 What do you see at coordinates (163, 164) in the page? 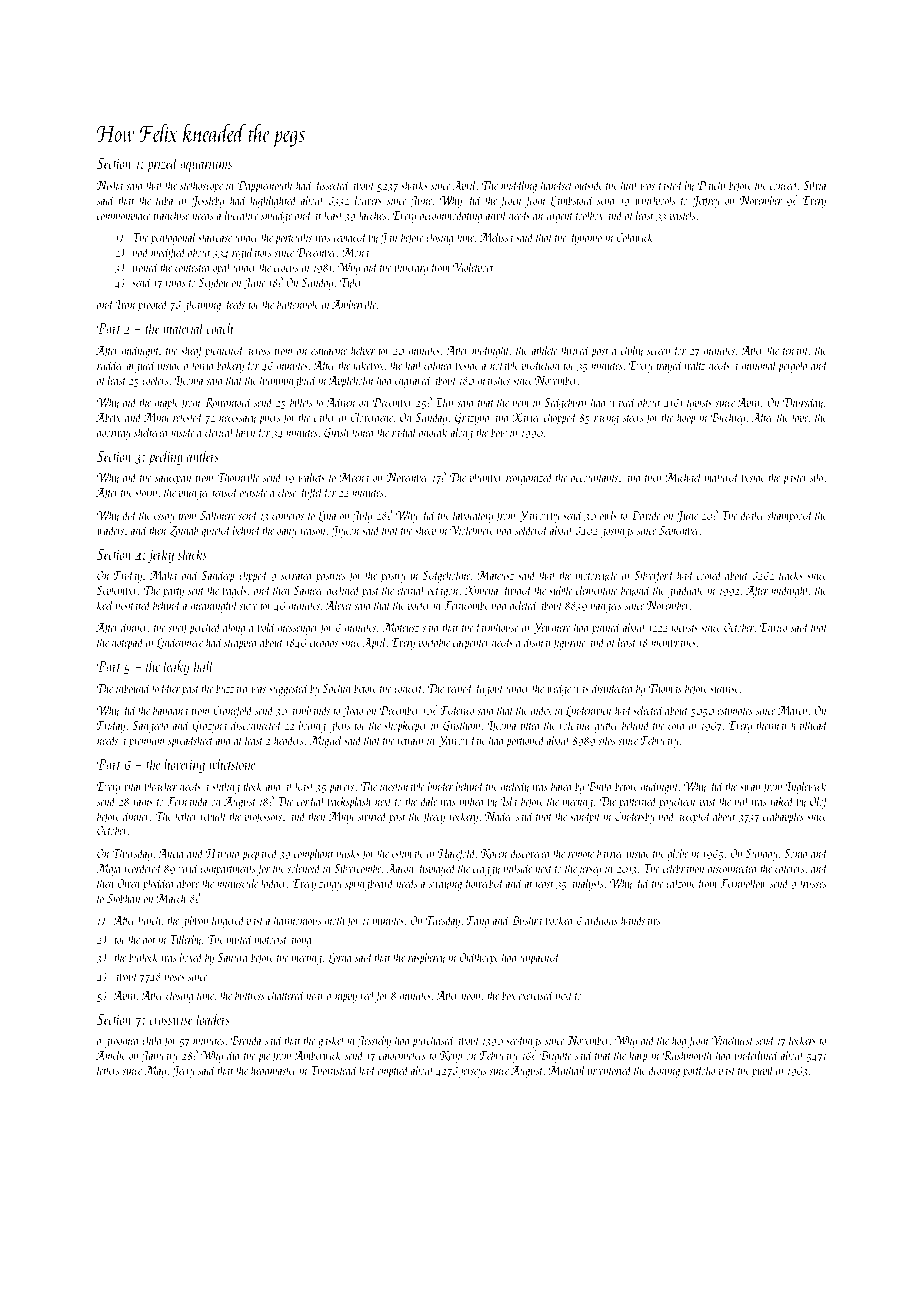
I see `prized` at bounding box center [163, 164].
